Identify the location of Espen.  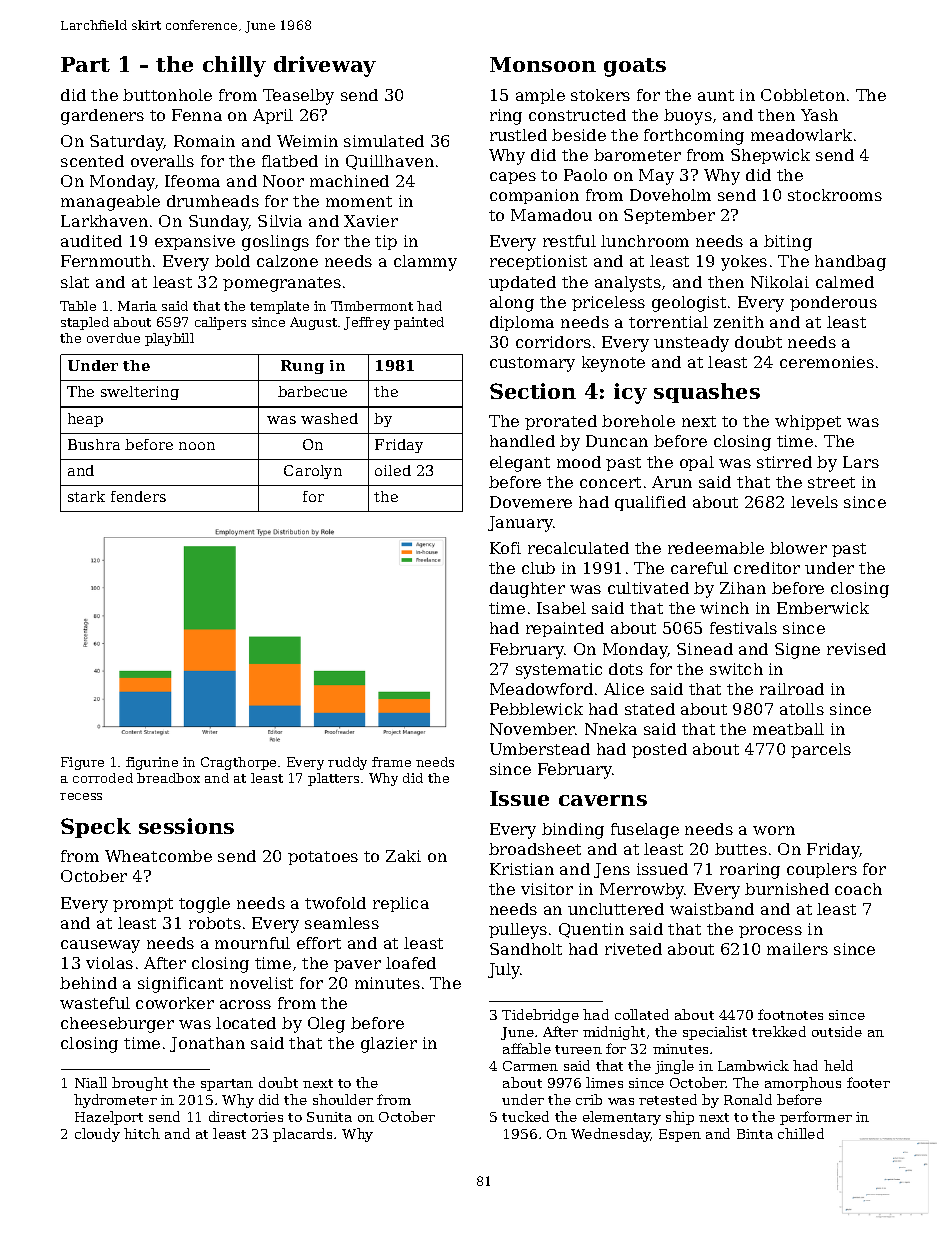
(680, 1135).
